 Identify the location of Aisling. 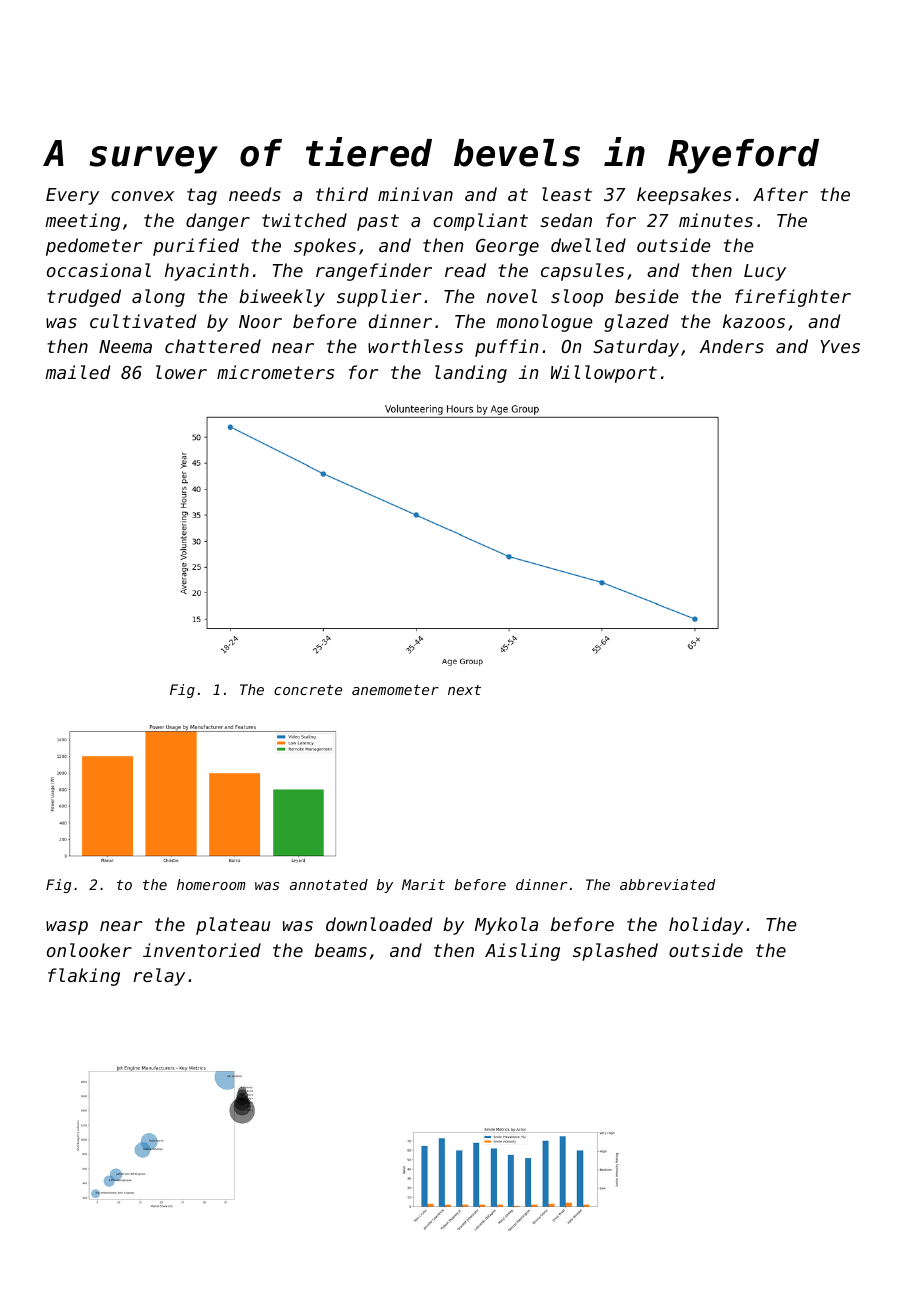
(522, 952).
